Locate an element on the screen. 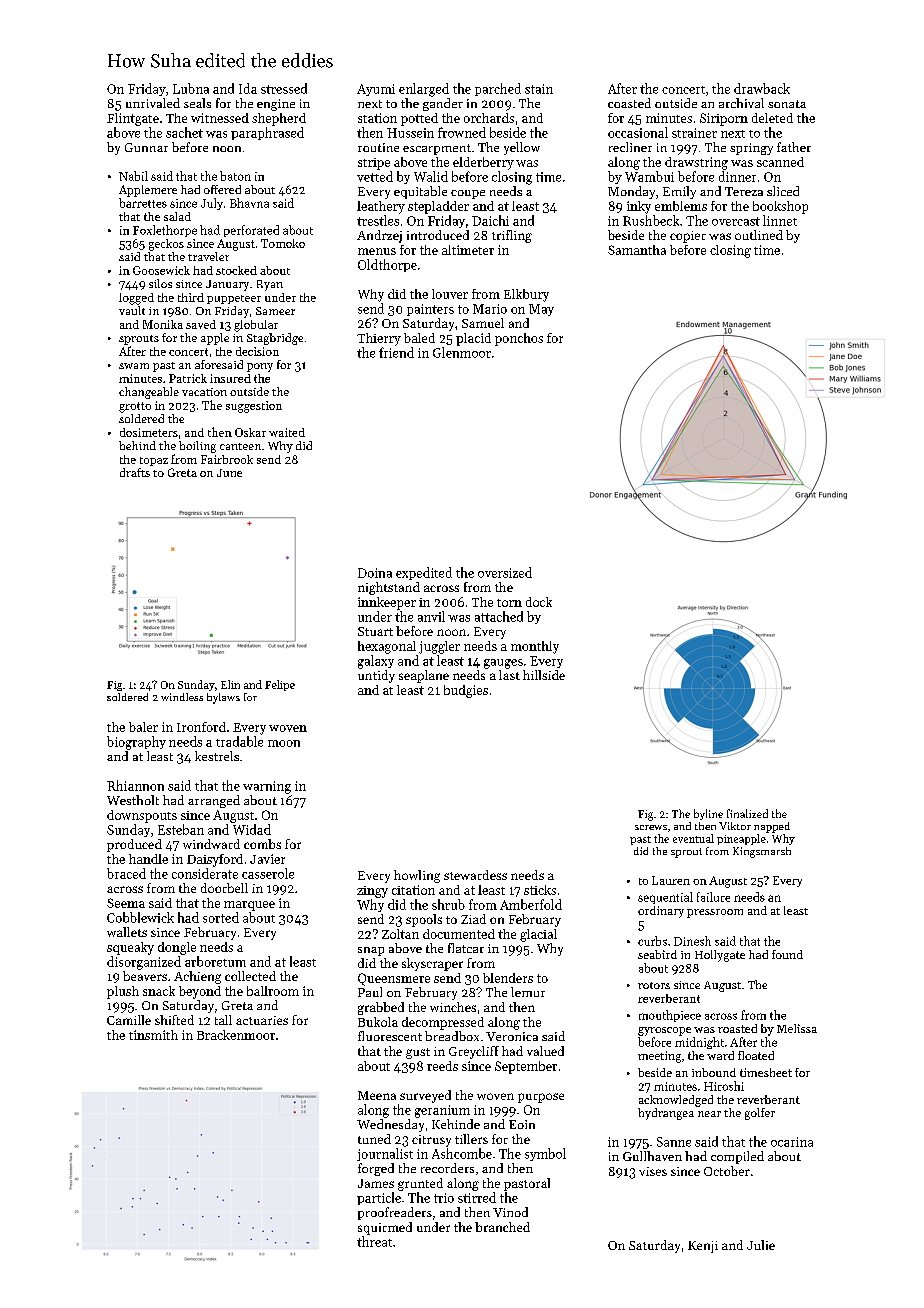 This screenshot has height=1308, width=924. linnet is located at coordinates (780, 220).
